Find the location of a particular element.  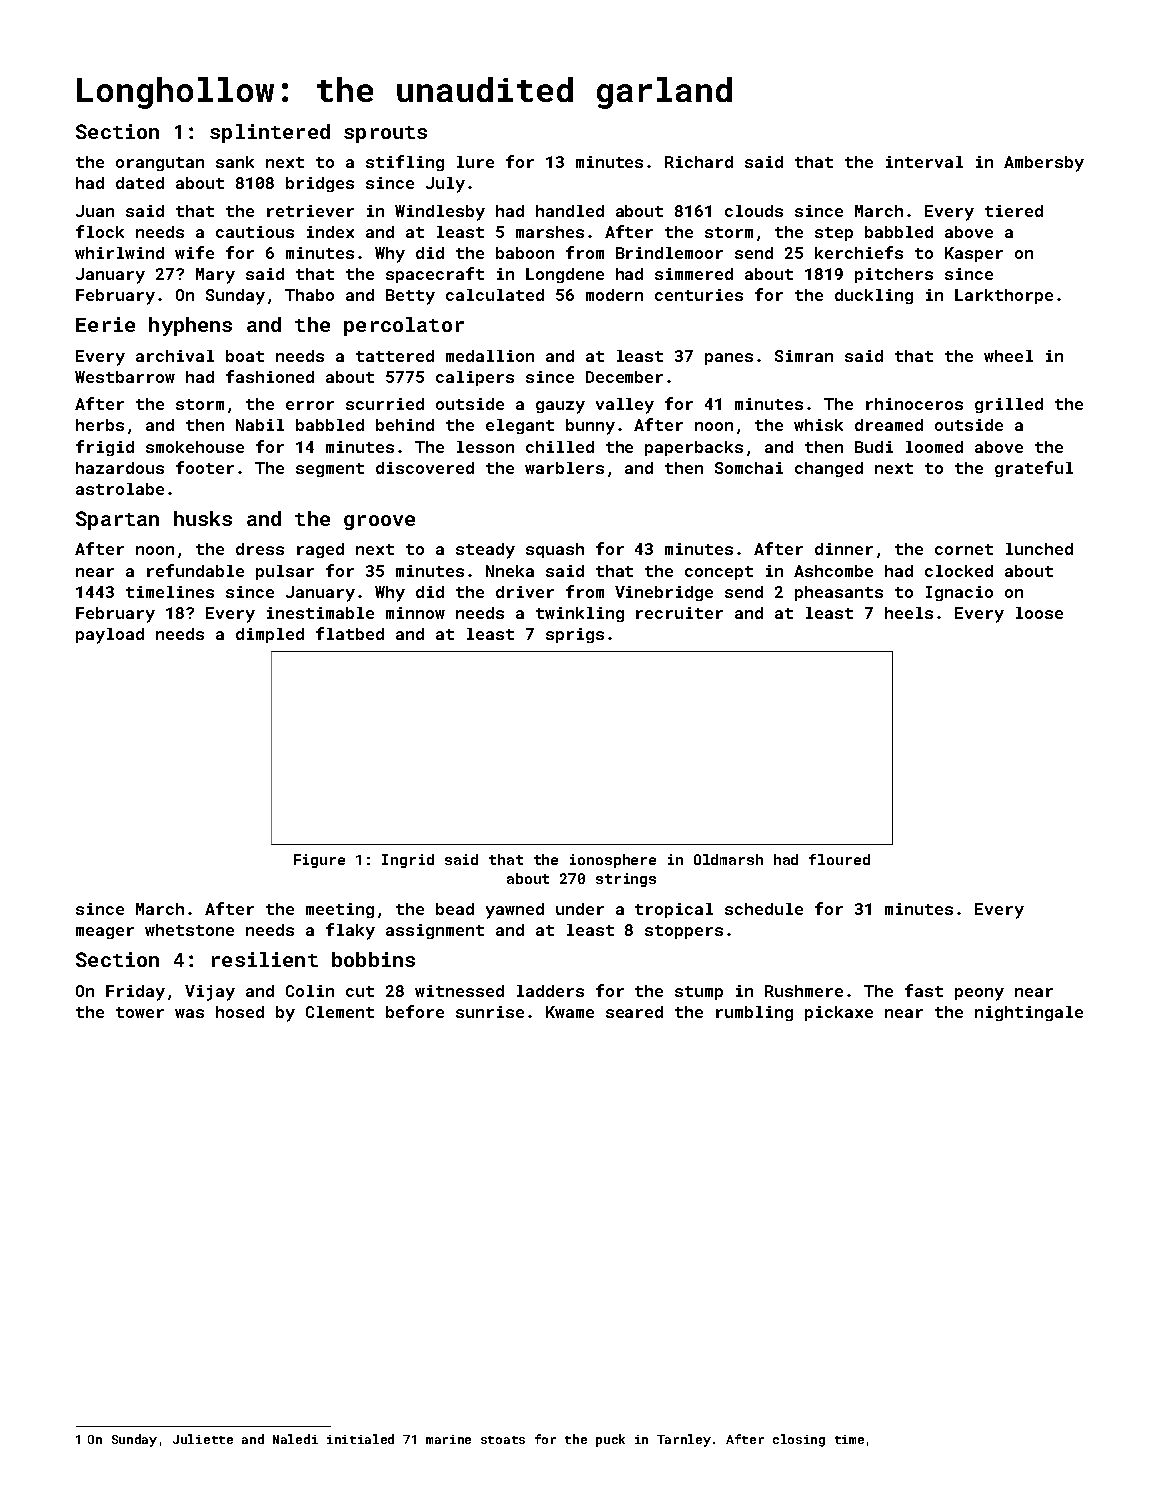

Simran is located at coordinates (804, 356).
